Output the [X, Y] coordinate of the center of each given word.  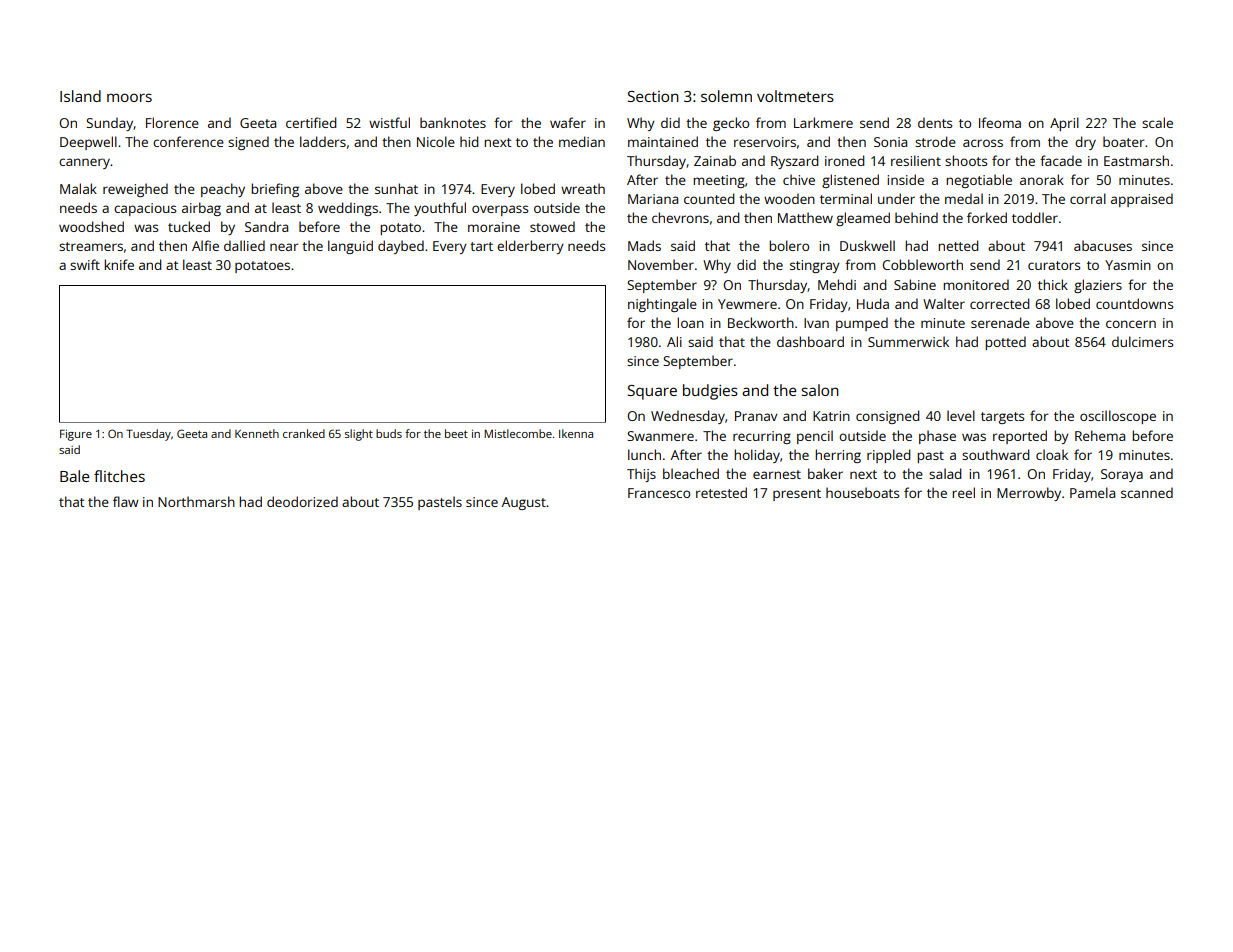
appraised [1142, 200]
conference [188, 141]
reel [963, 492]
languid [350, 247]
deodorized [302, 501]
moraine [494, 227]
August [524, 503]
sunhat [396, 188]
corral [1088, 198]
